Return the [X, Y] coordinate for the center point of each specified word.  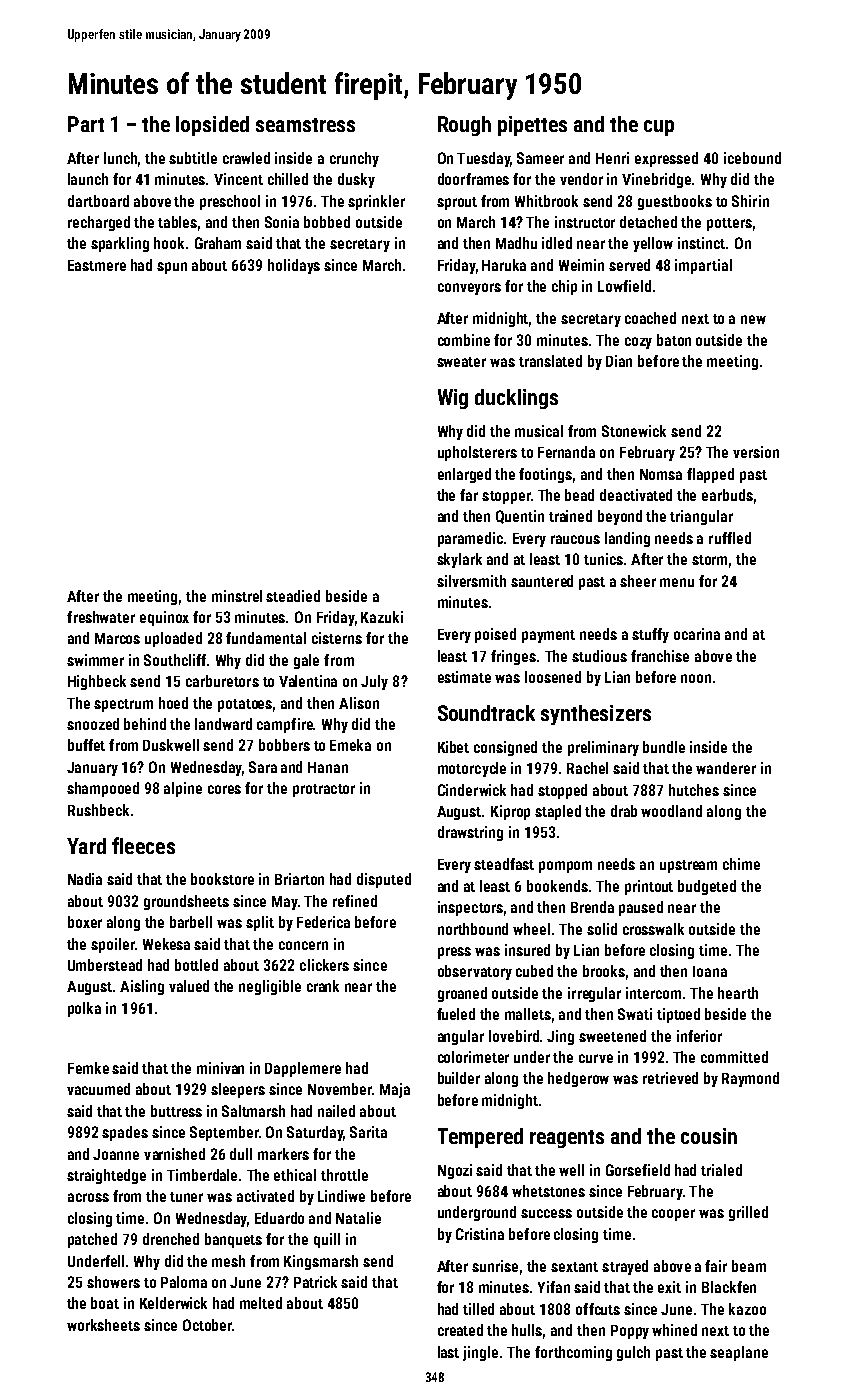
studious [599, 656]
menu [677, 582]
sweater [461, 362]
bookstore [222, 879]
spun [172, 268]
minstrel [237, 596]
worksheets [103, 1325]
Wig [453, 399]
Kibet [453, 747]
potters [729, 224]
